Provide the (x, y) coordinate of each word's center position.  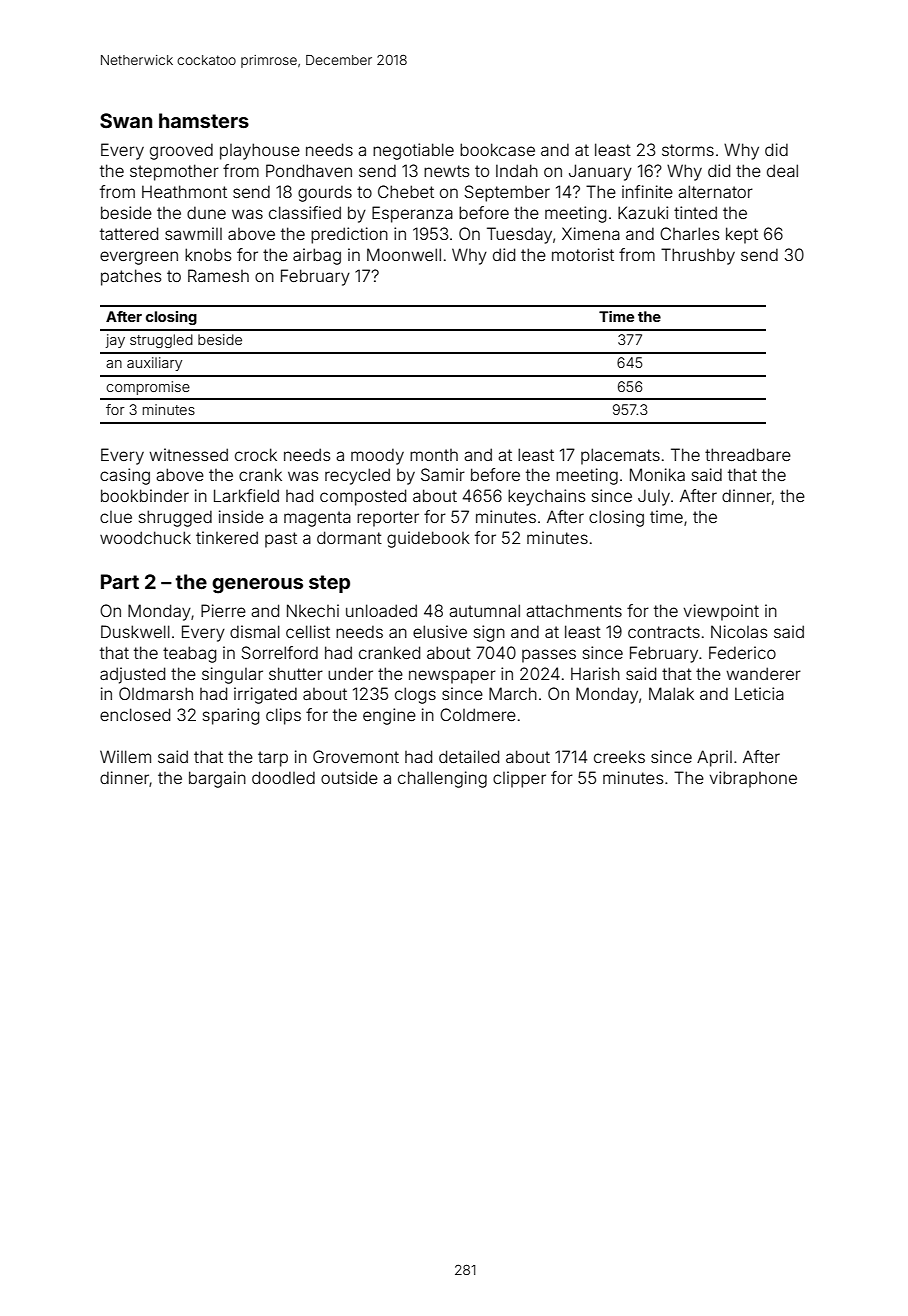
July (654, 497)
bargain (217, 779)
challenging (442, 779)
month (434, 455)
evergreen (139, 258)
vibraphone (753, 779)
